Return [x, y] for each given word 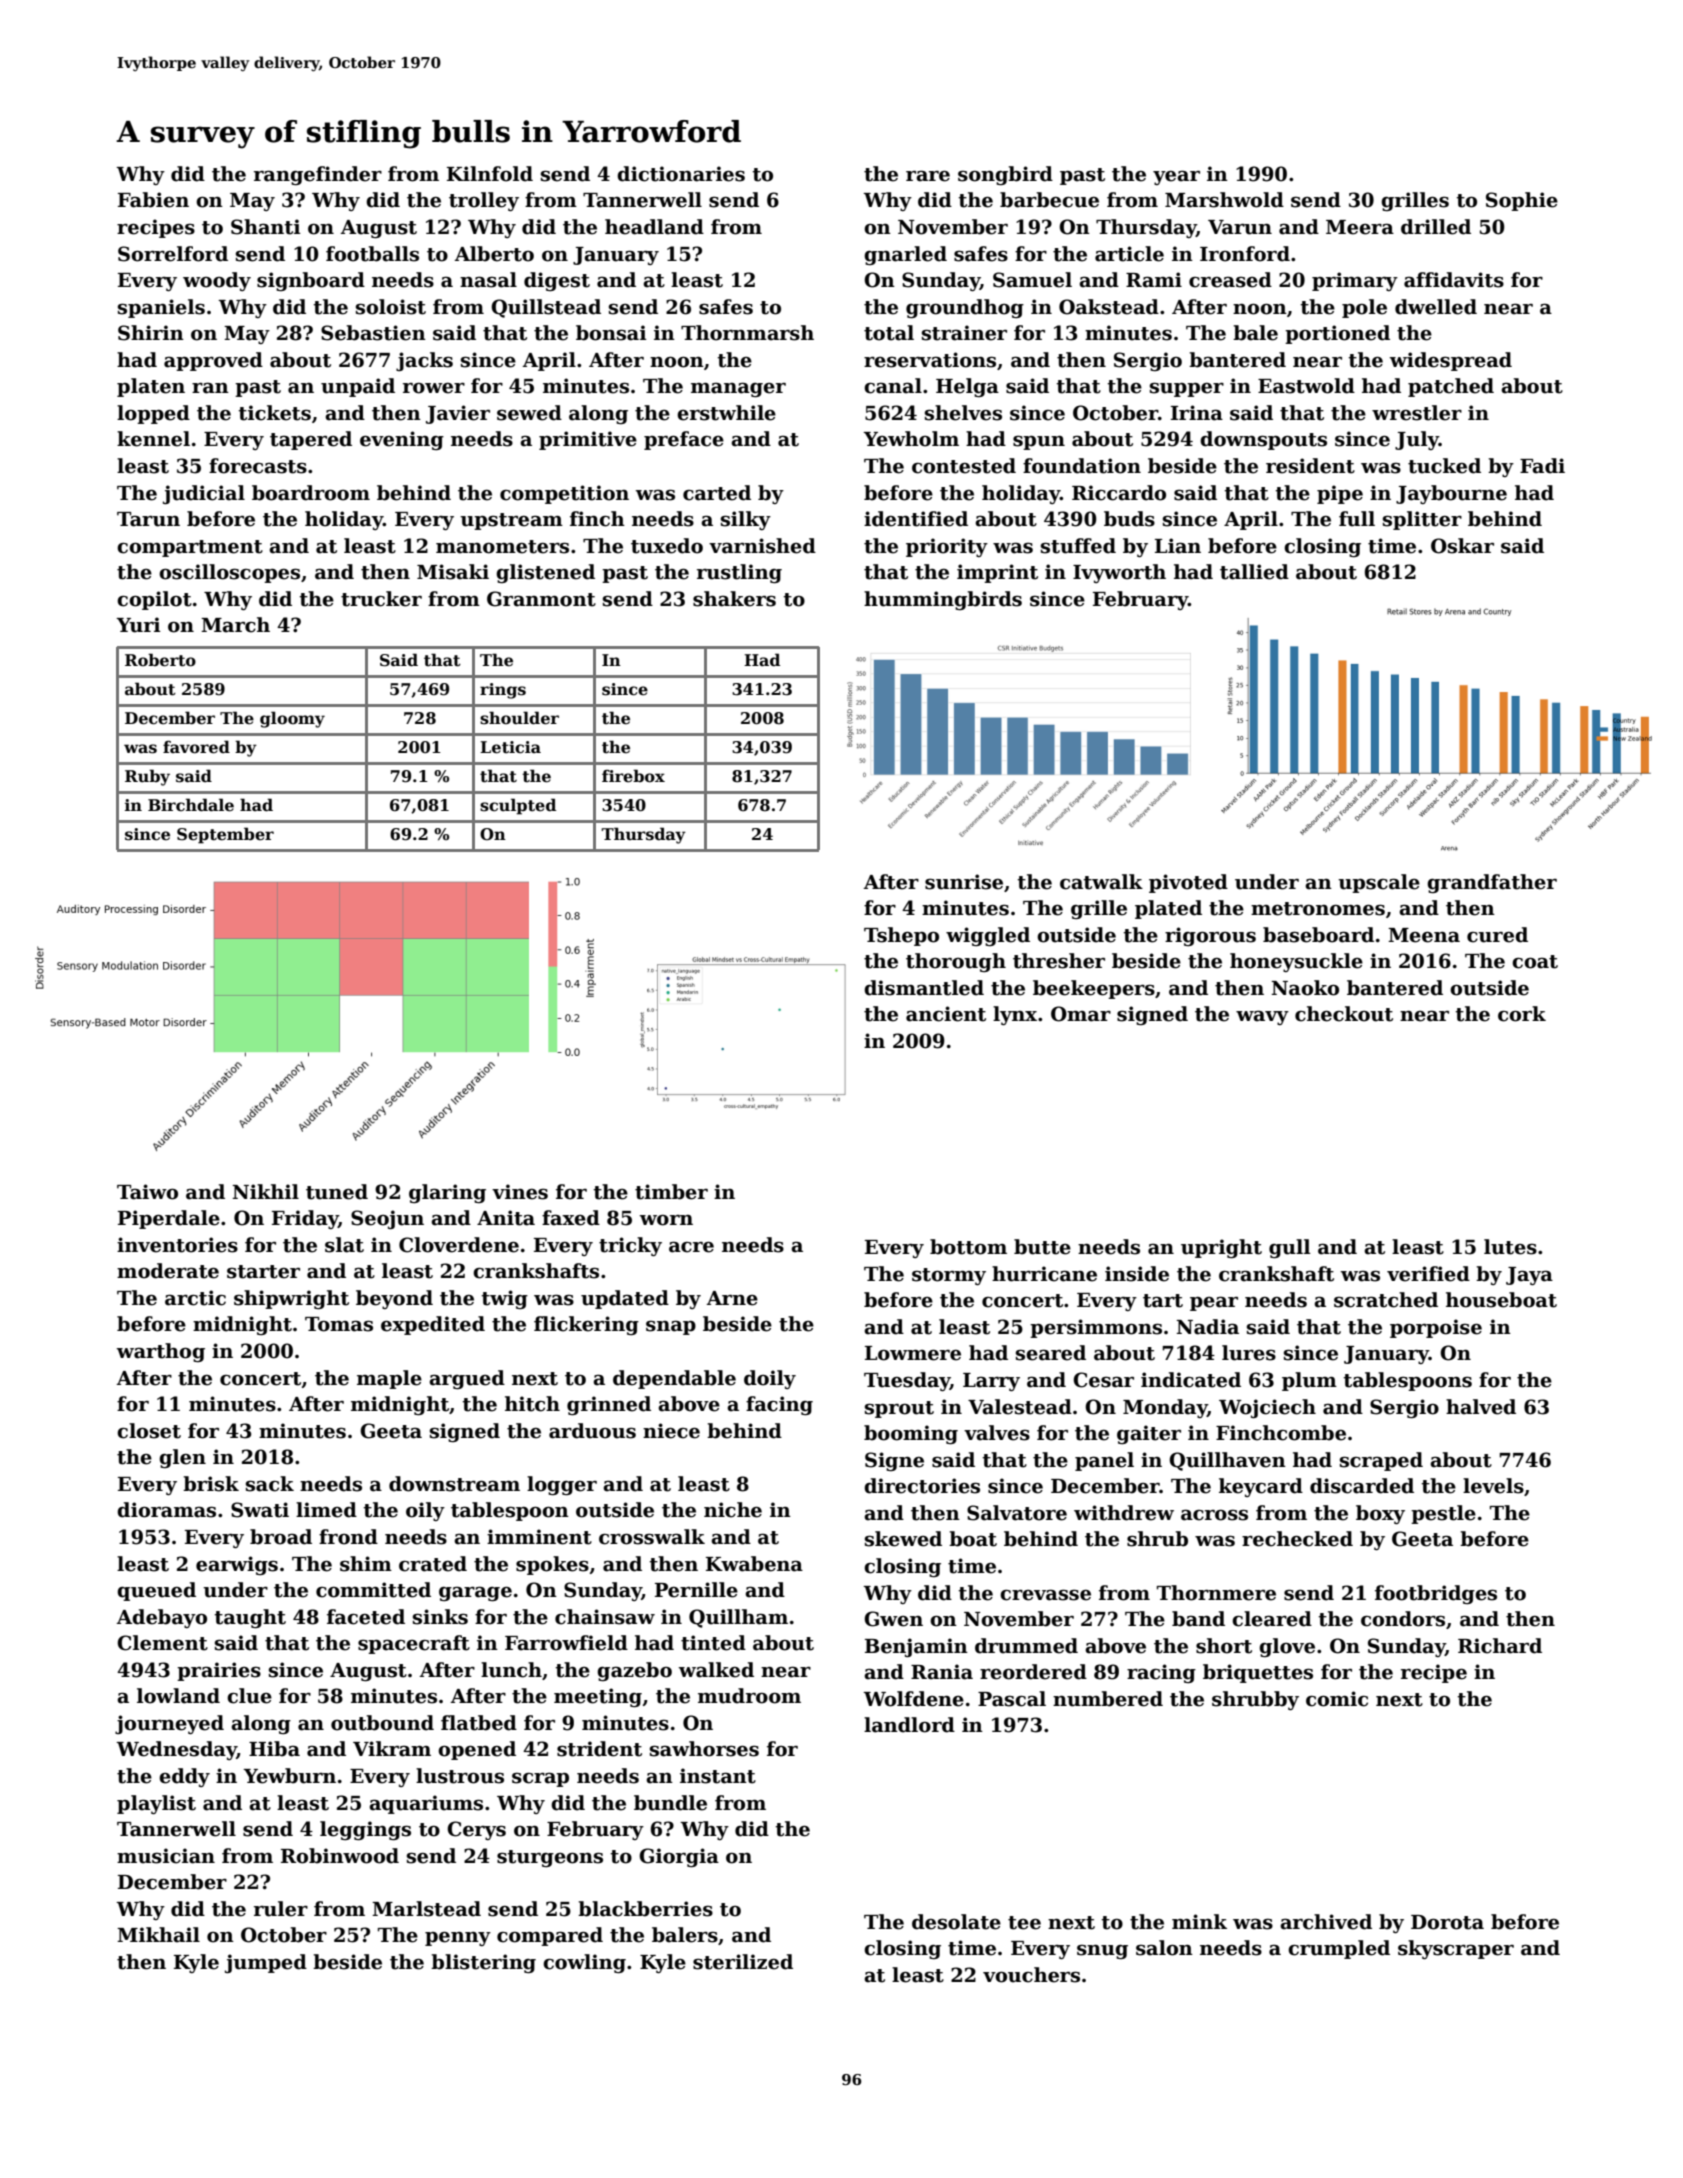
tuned [337, 1192]
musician [166, 1856]
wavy [1262, 1017]
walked [716, 1670]
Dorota [1447, 1922]
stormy [949, 1276]
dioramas [166, 1510]
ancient [946, 1014]
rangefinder [318, 175]
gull [1290, 1248]
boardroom [311, 493]
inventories [177, 1245]
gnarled [905, 255]
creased [1230, 280]
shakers [734, 599]
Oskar [1462, 546]
